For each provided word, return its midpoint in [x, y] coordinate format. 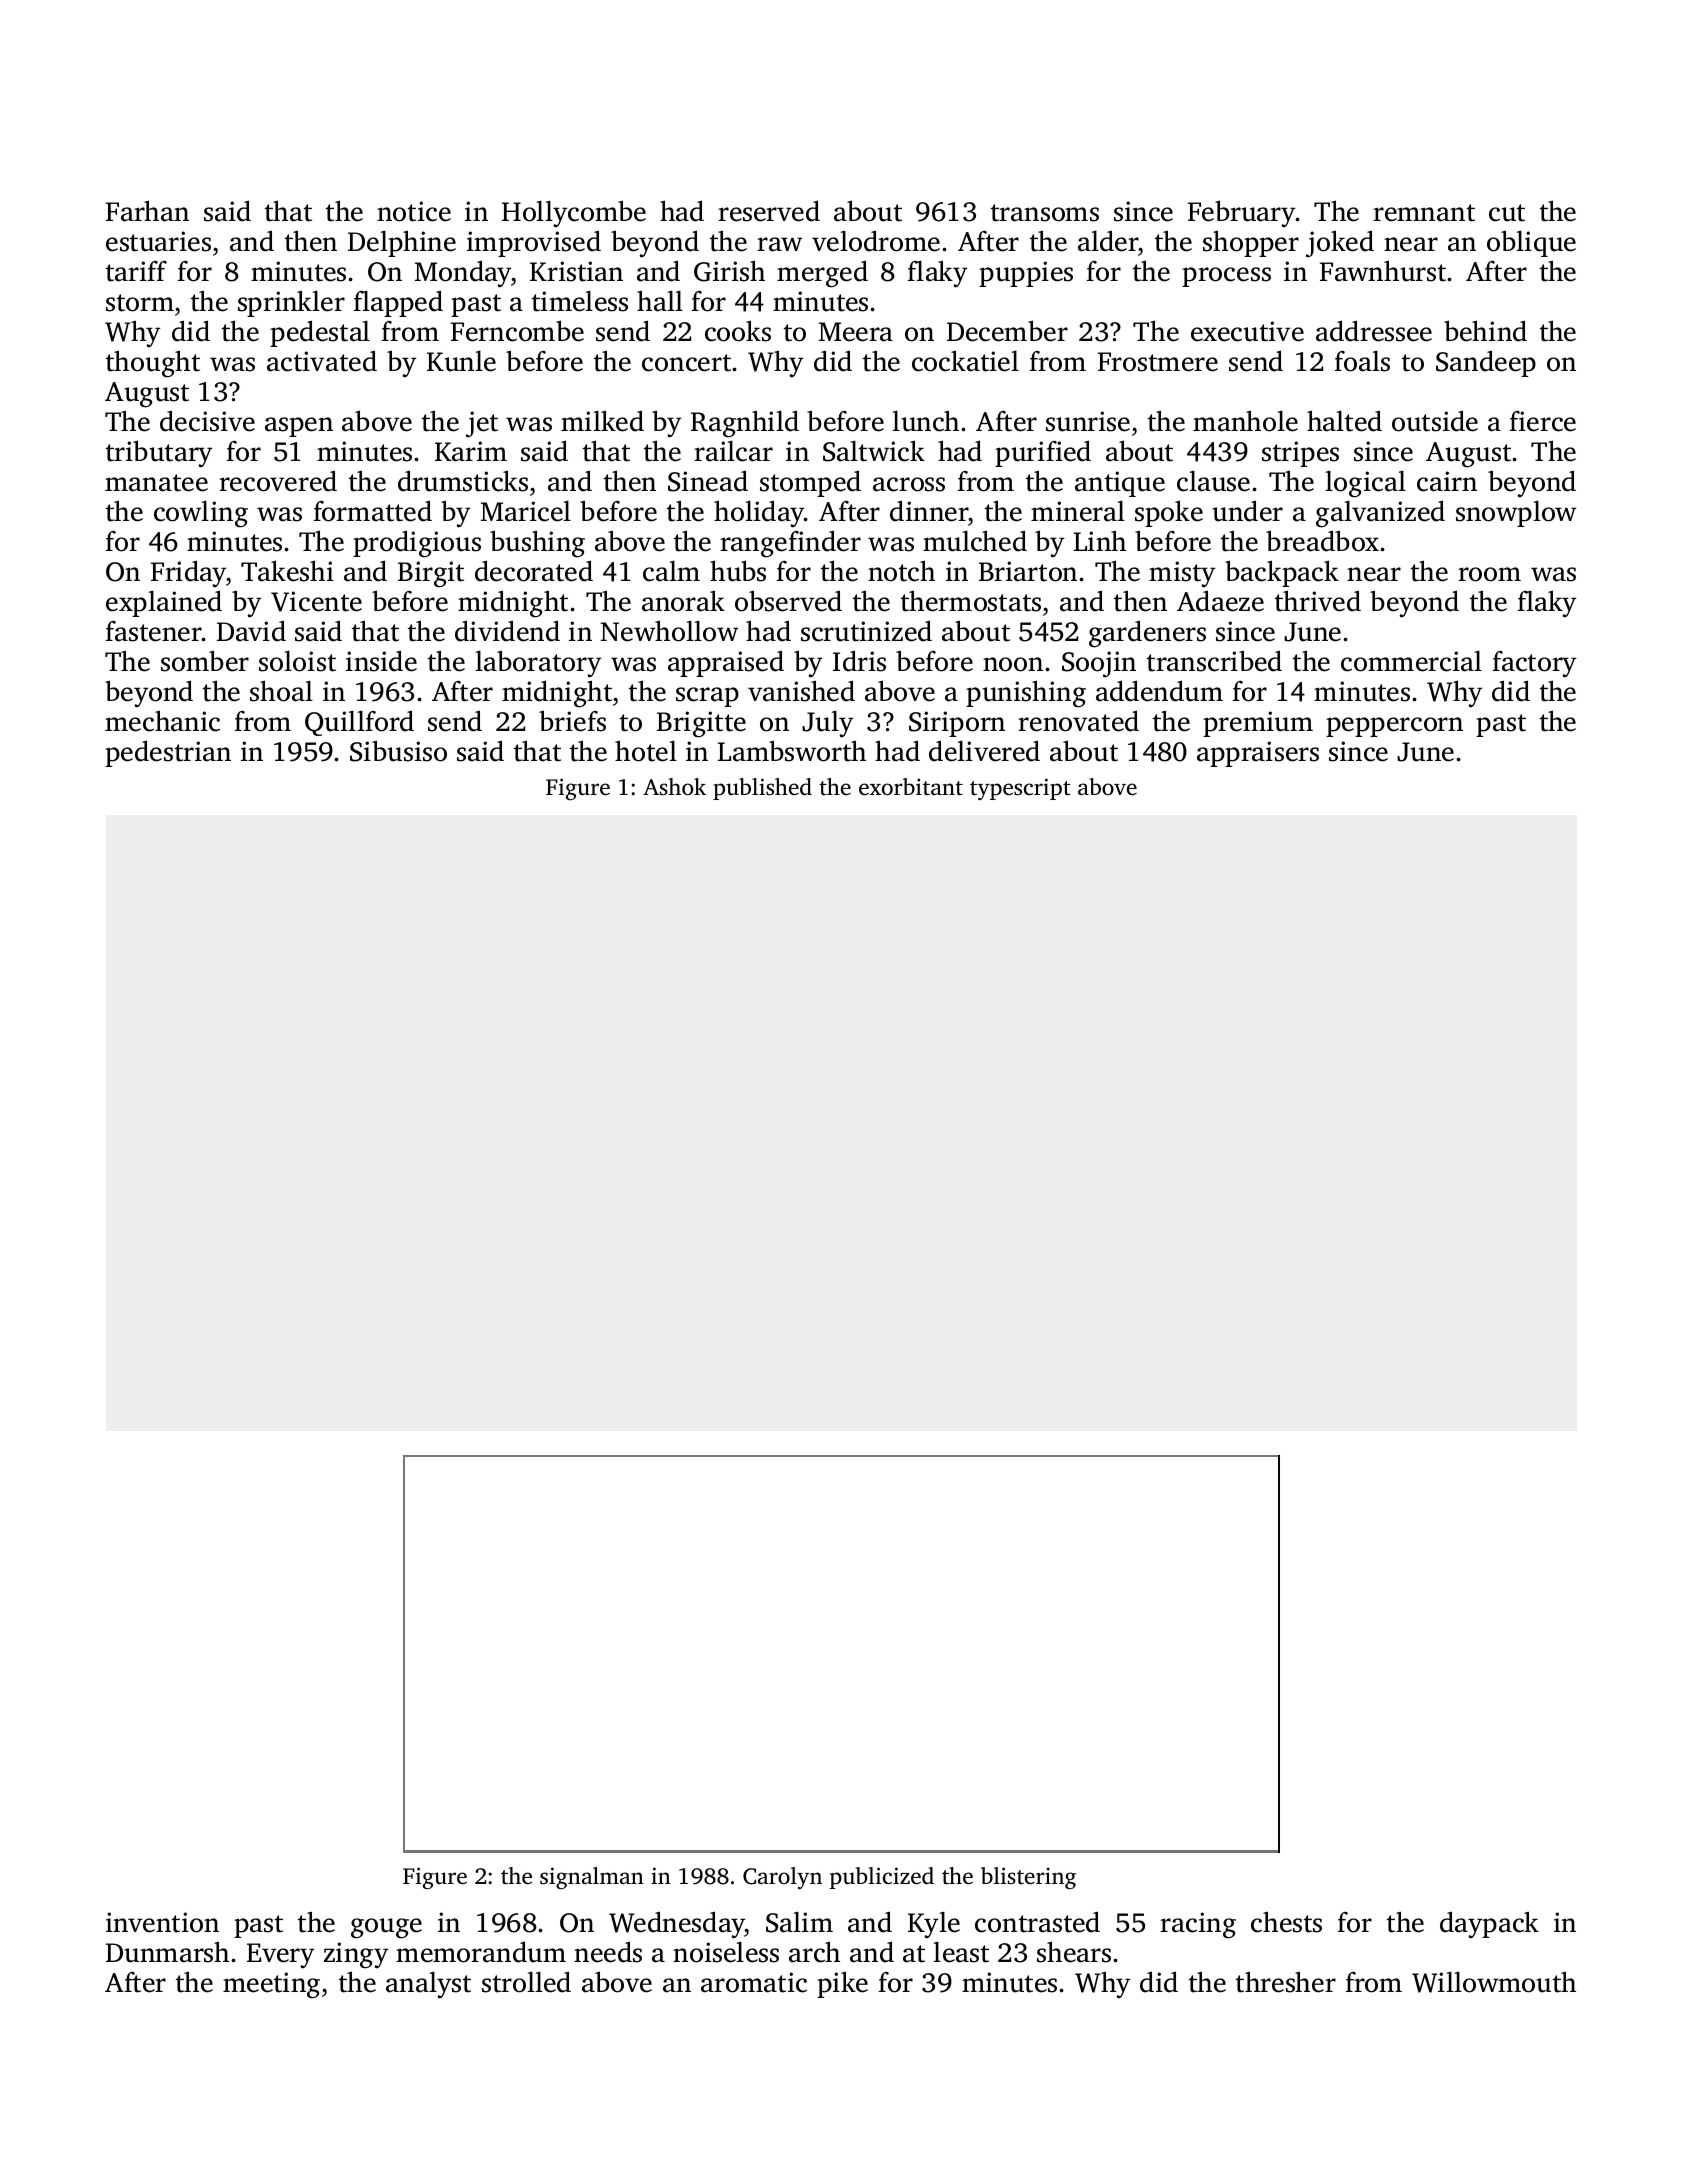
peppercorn [1394, 727]
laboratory [538, 664]
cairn [1447, 481]
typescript [1020, 789]
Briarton [1028, 571]
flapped [398, 303]
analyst [428, 1985]
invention [162, 1922]
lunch [925, 421]
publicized [882, 1878]
